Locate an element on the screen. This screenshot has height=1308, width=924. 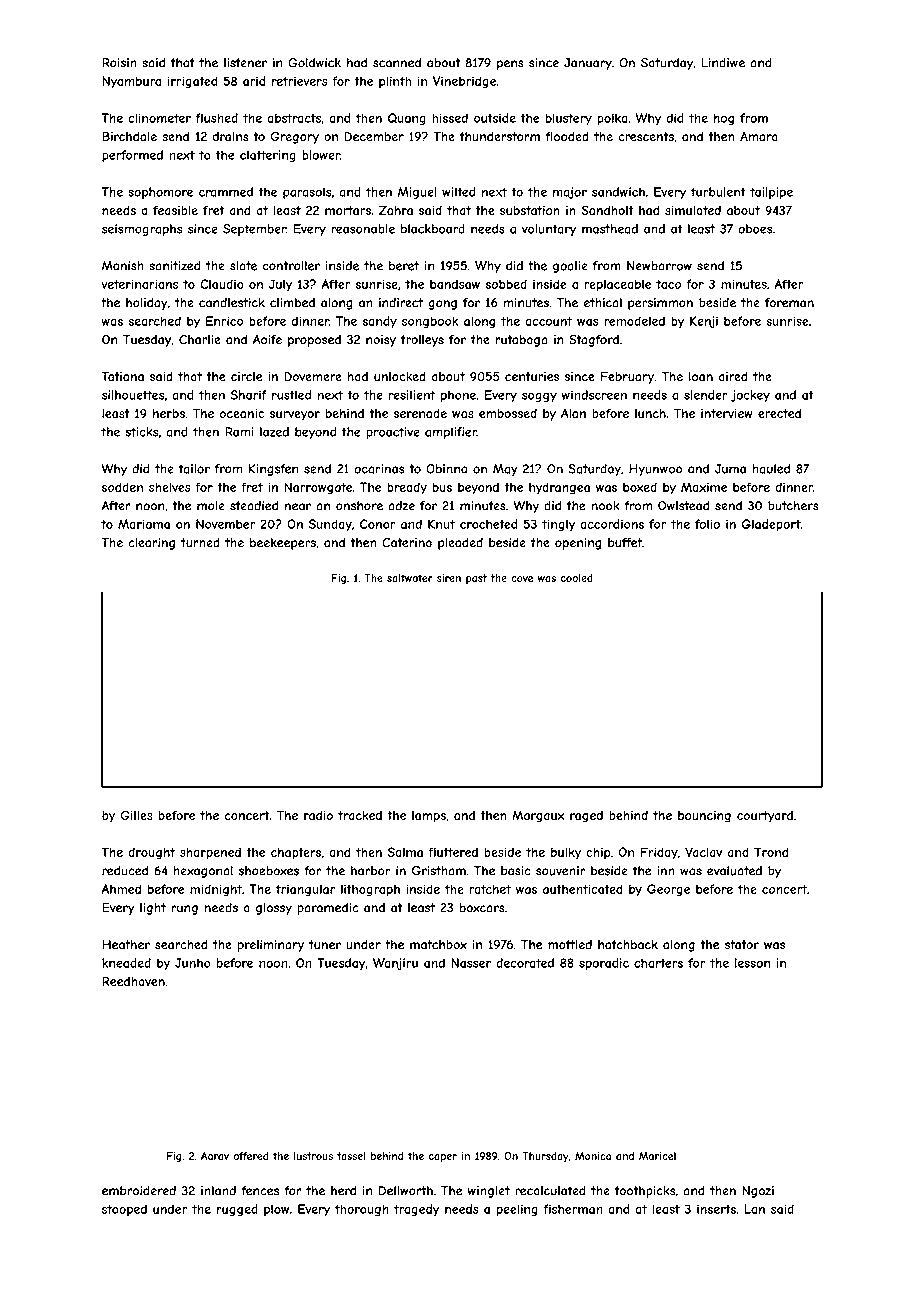
souvenir is located at coordinates (560, 871).
